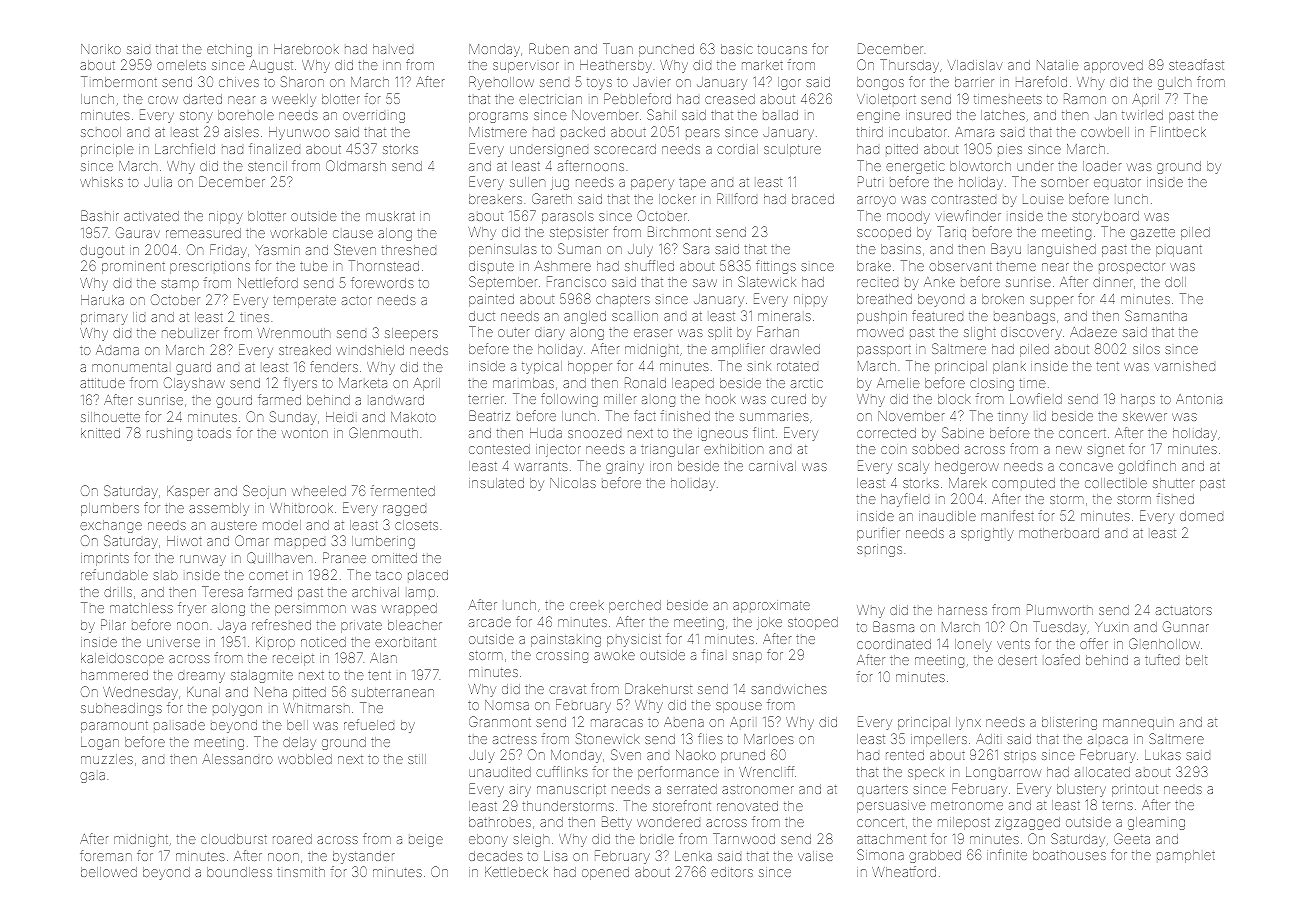 The image size is (1308, 924). I want to click on approximate, so click(771, 607).
